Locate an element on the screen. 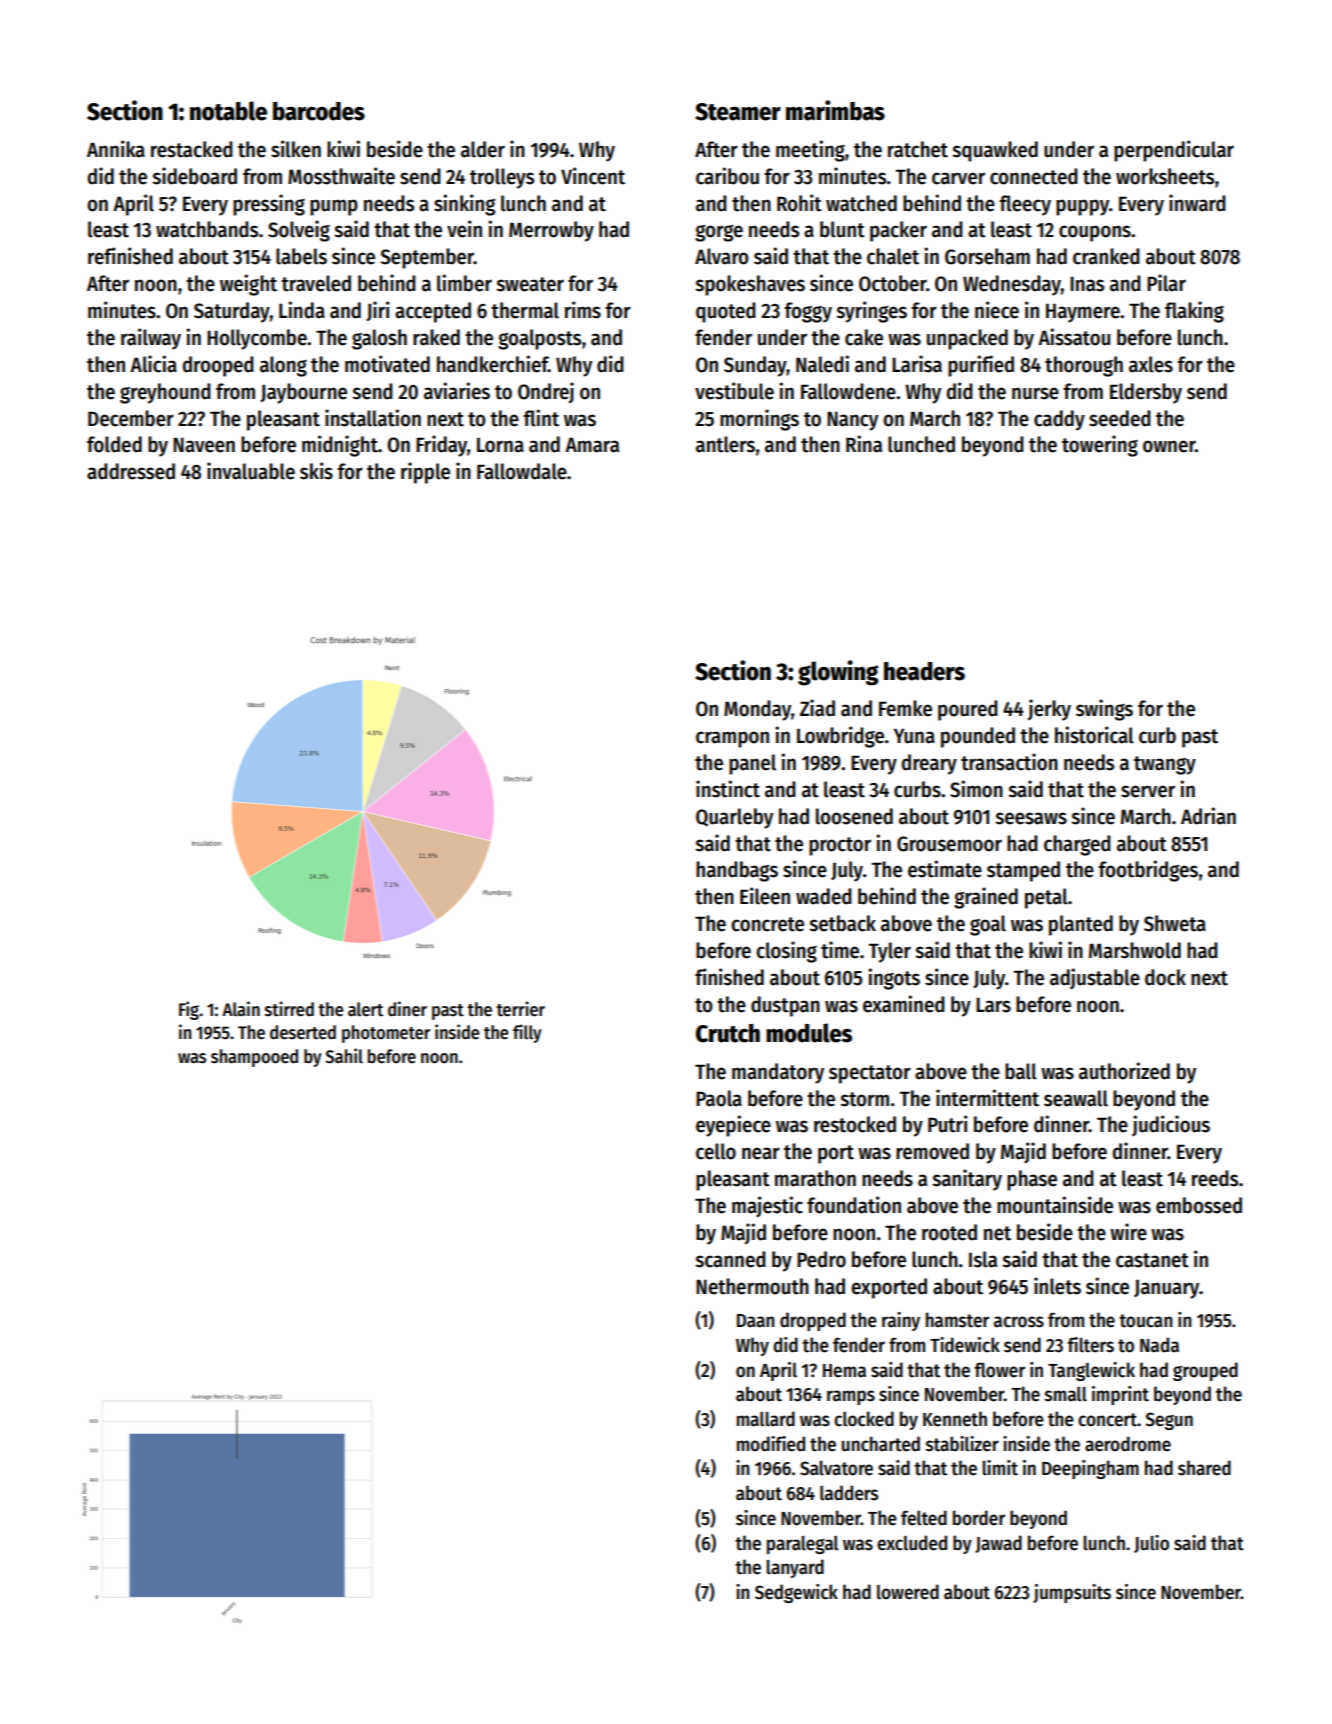 The image size is (1332, 1724). towering is located at coordinates (1100, 446).
